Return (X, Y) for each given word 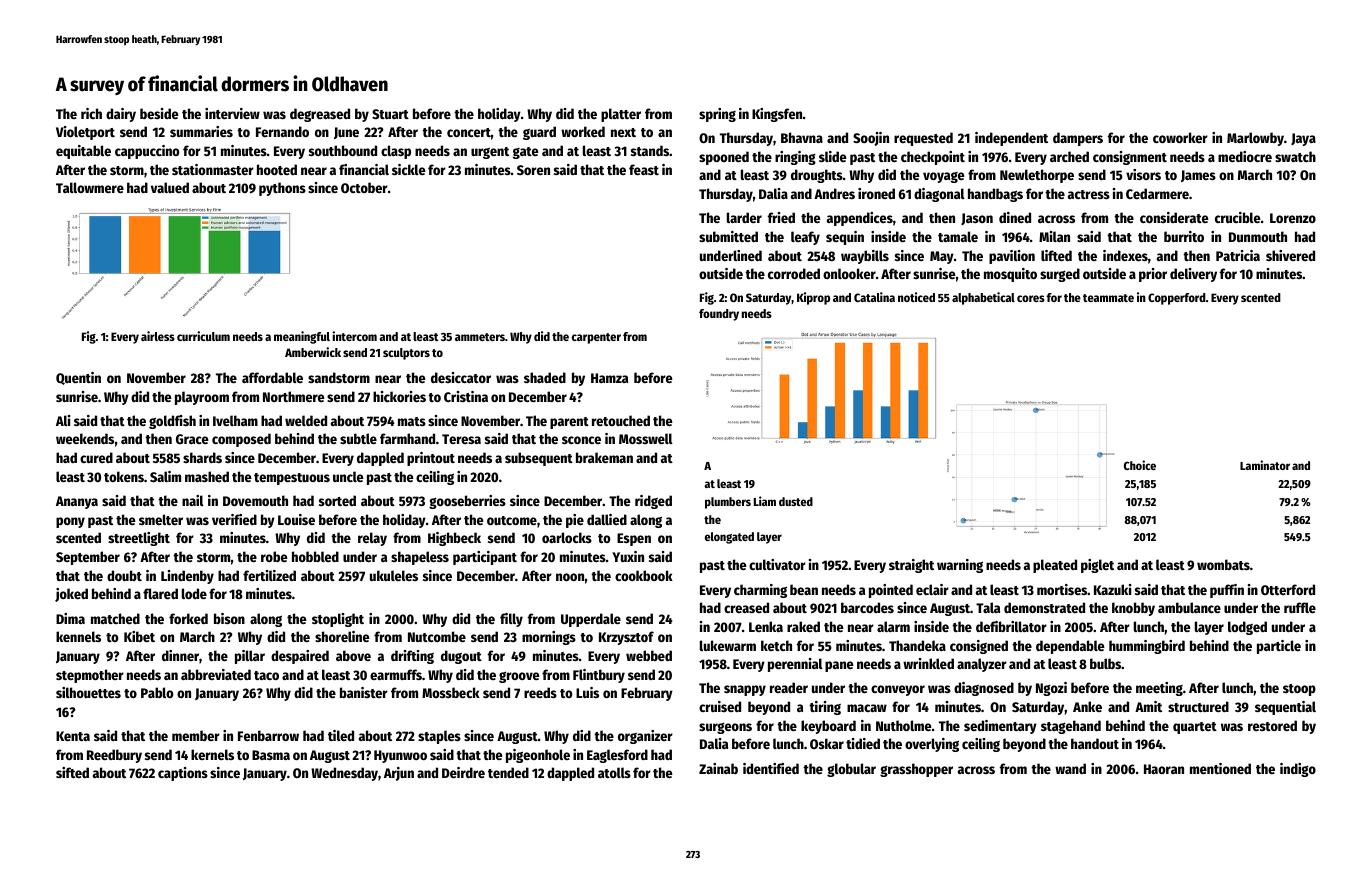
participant (485, 558)
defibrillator (1011, 626)
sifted (72, 772)
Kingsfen (777, 115)
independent (1011, 139)
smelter (161, 519)
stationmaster (213, 169)
